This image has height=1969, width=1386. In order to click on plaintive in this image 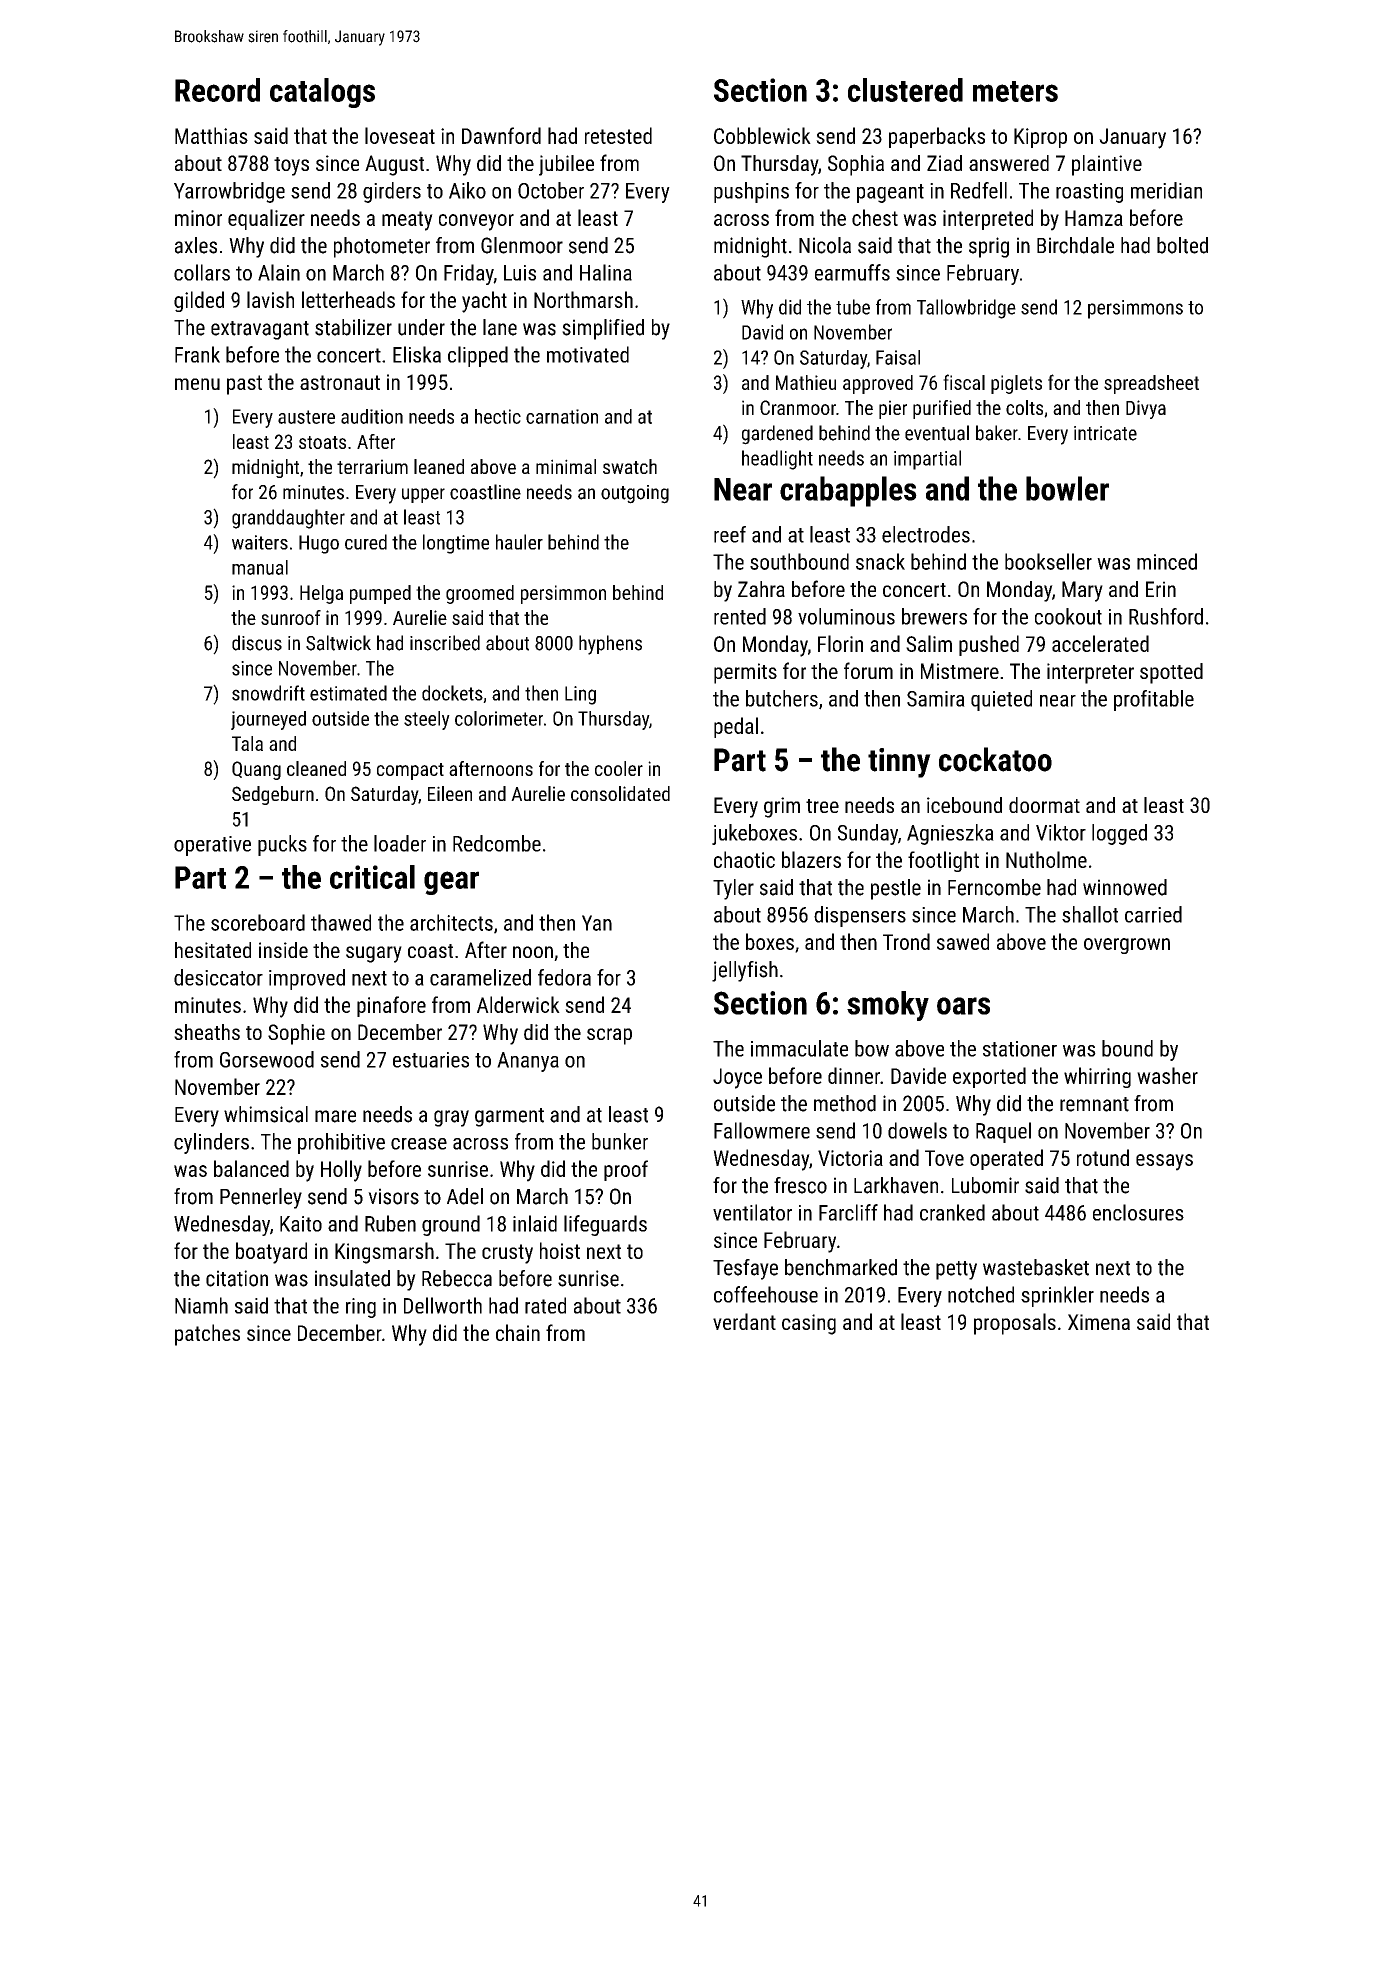, I will do `click(1107, 165)`.
